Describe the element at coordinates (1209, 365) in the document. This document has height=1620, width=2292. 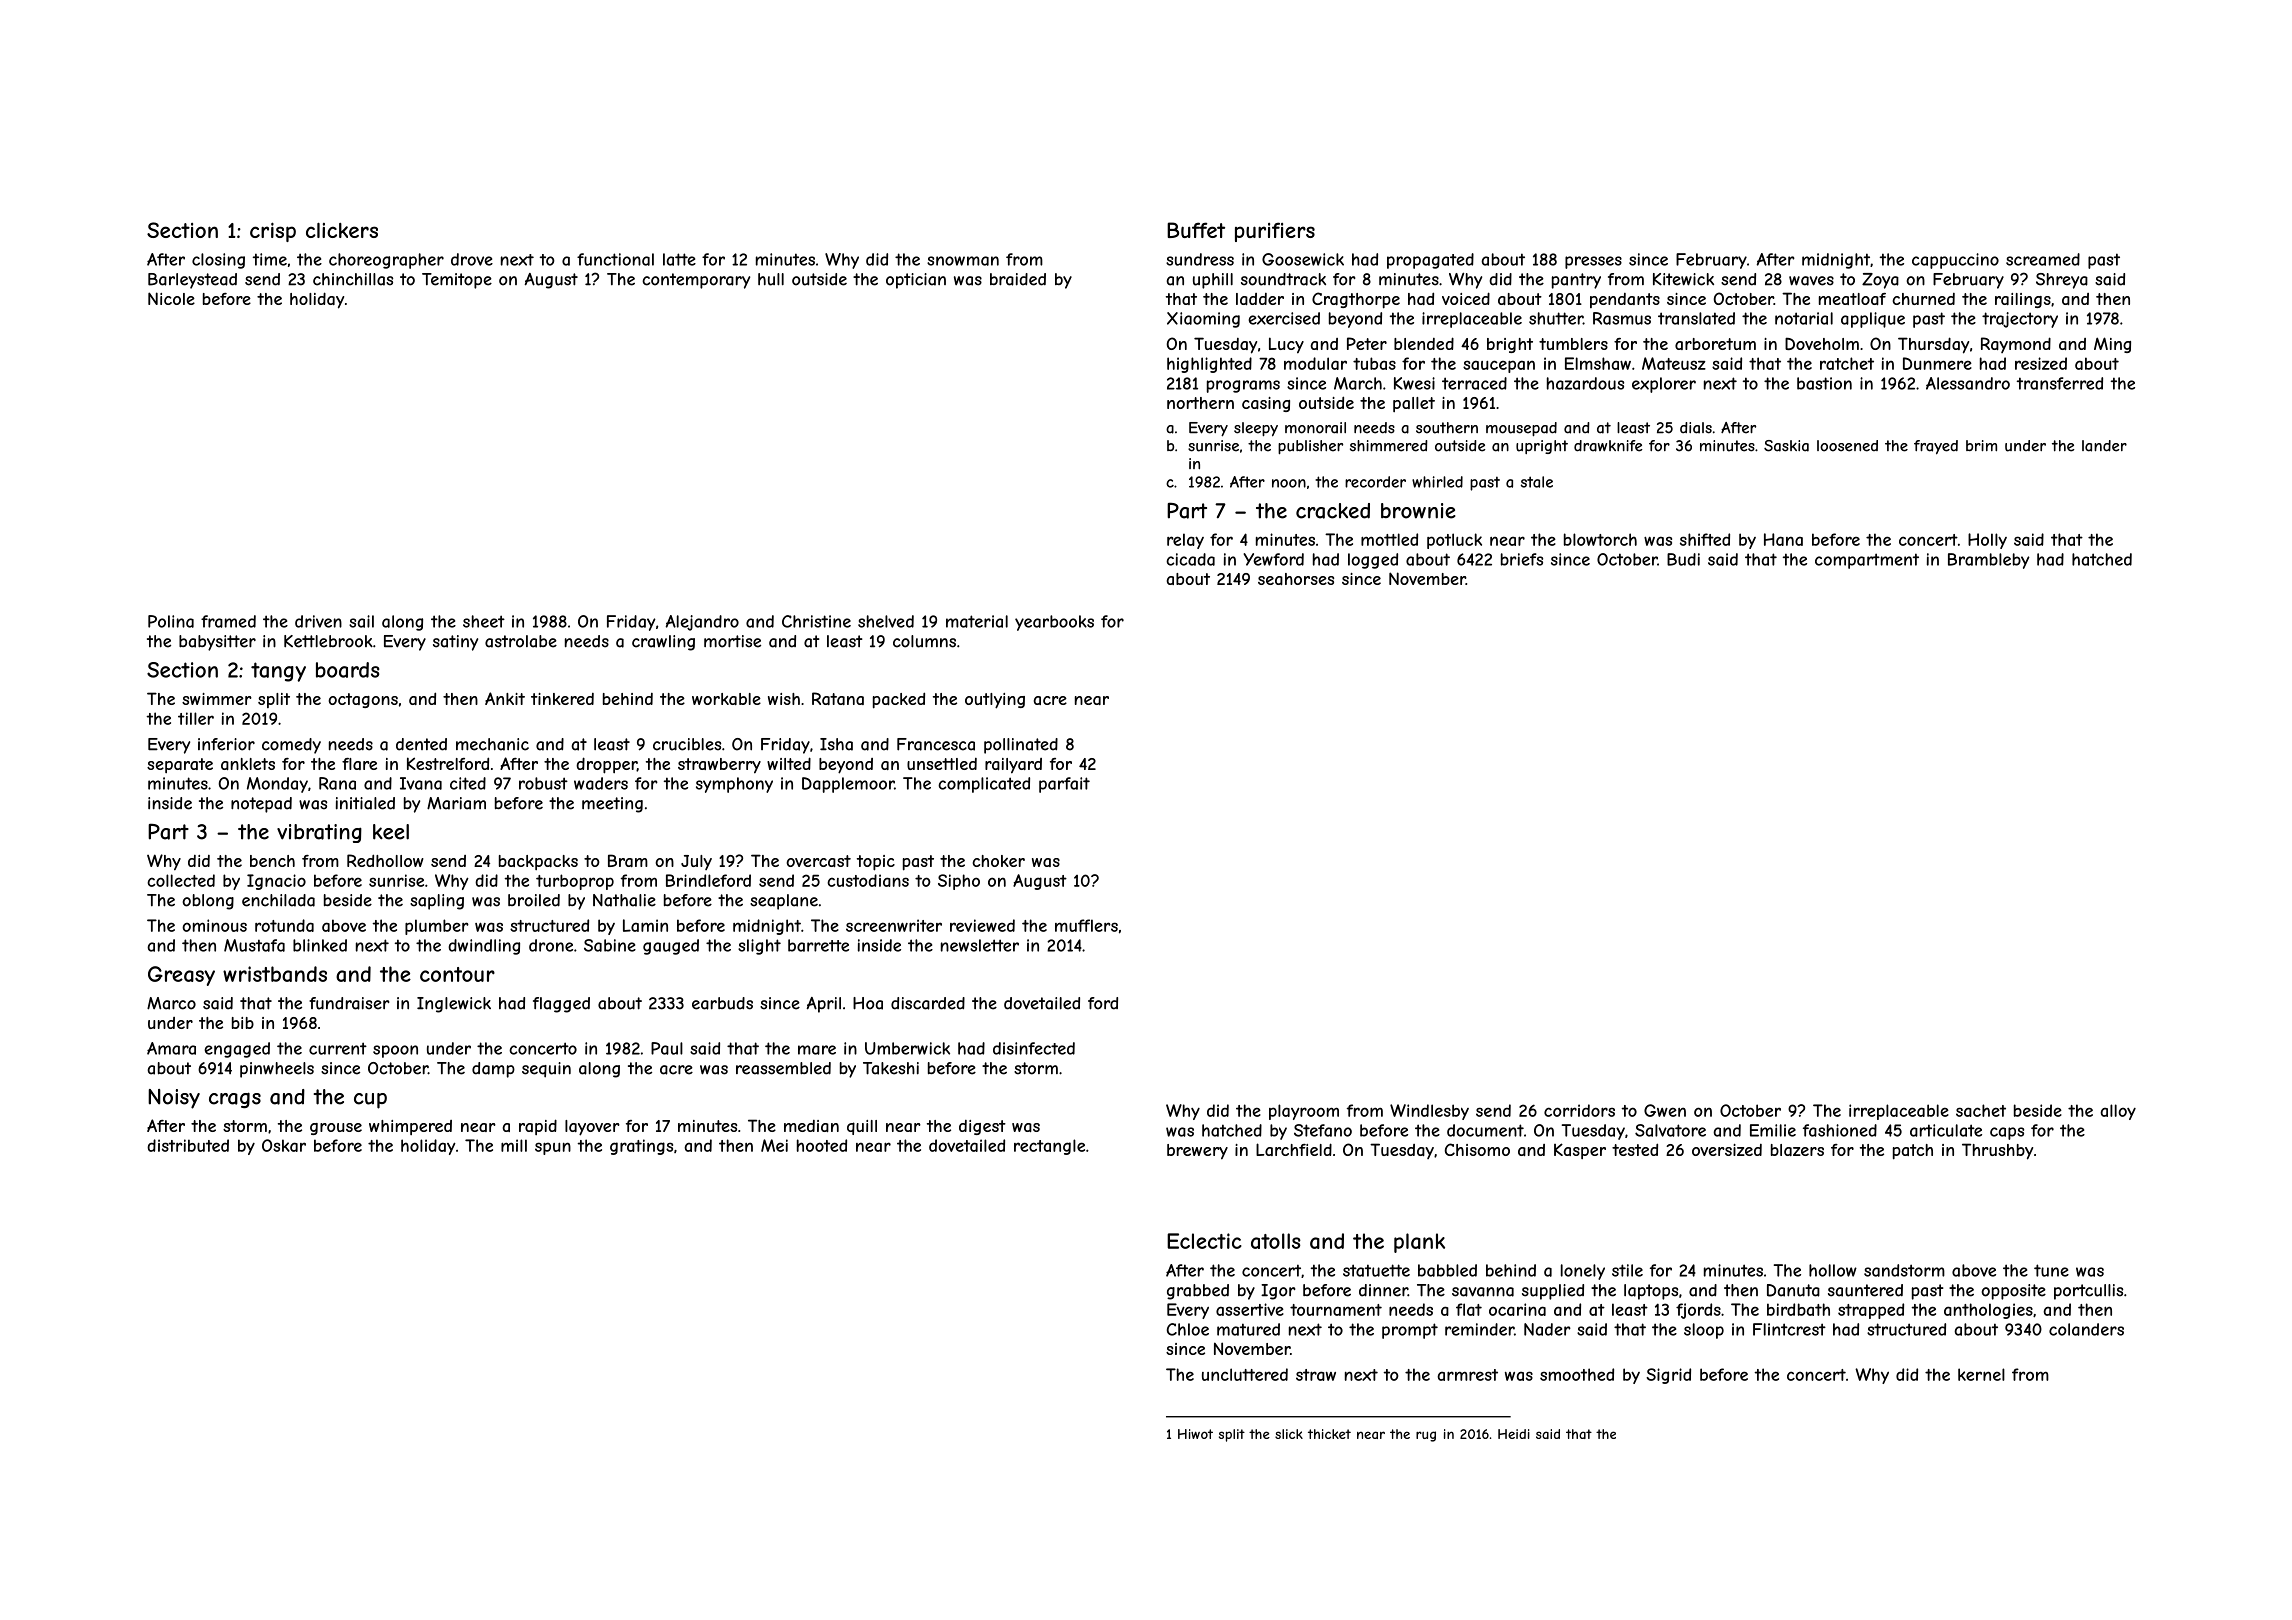
I see `highlighted` at that location.
